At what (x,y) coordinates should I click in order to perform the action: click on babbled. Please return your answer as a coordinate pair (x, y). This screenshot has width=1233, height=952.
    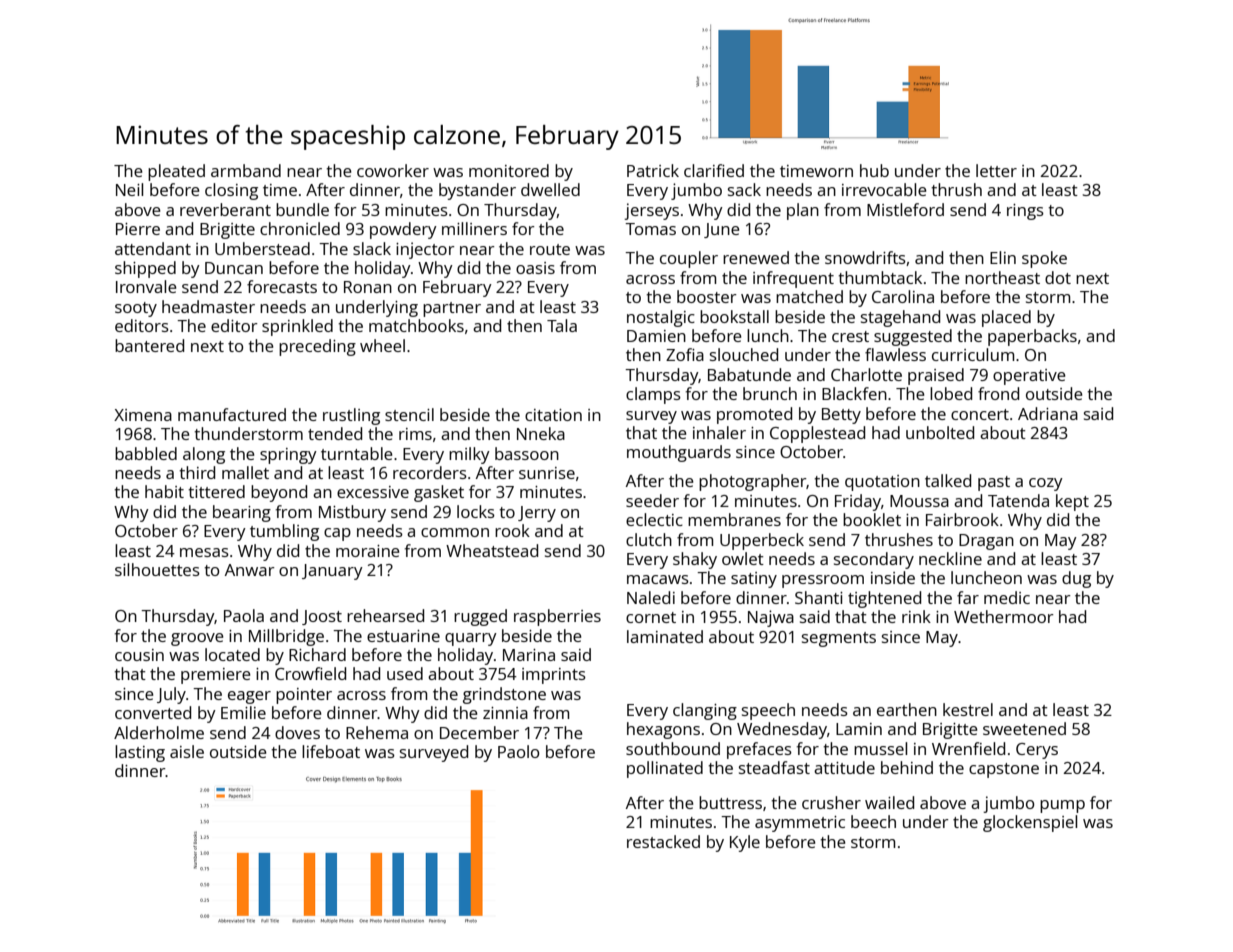
    Looking at the image, I should click on (146, 453).
